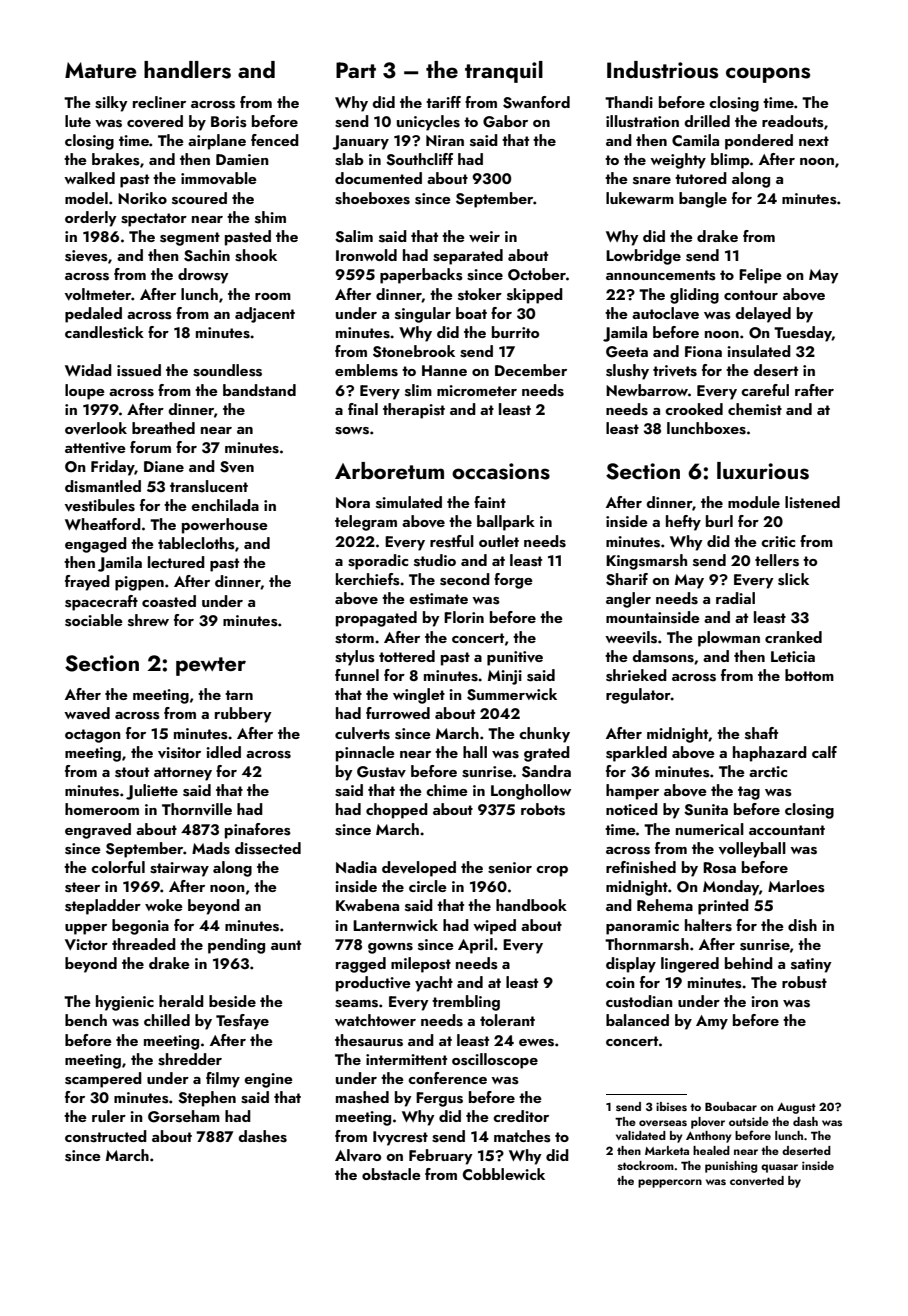  What do you see at coordinates (86, 944) in the page?
I see `Victor` at bounding box center [86, 944].
